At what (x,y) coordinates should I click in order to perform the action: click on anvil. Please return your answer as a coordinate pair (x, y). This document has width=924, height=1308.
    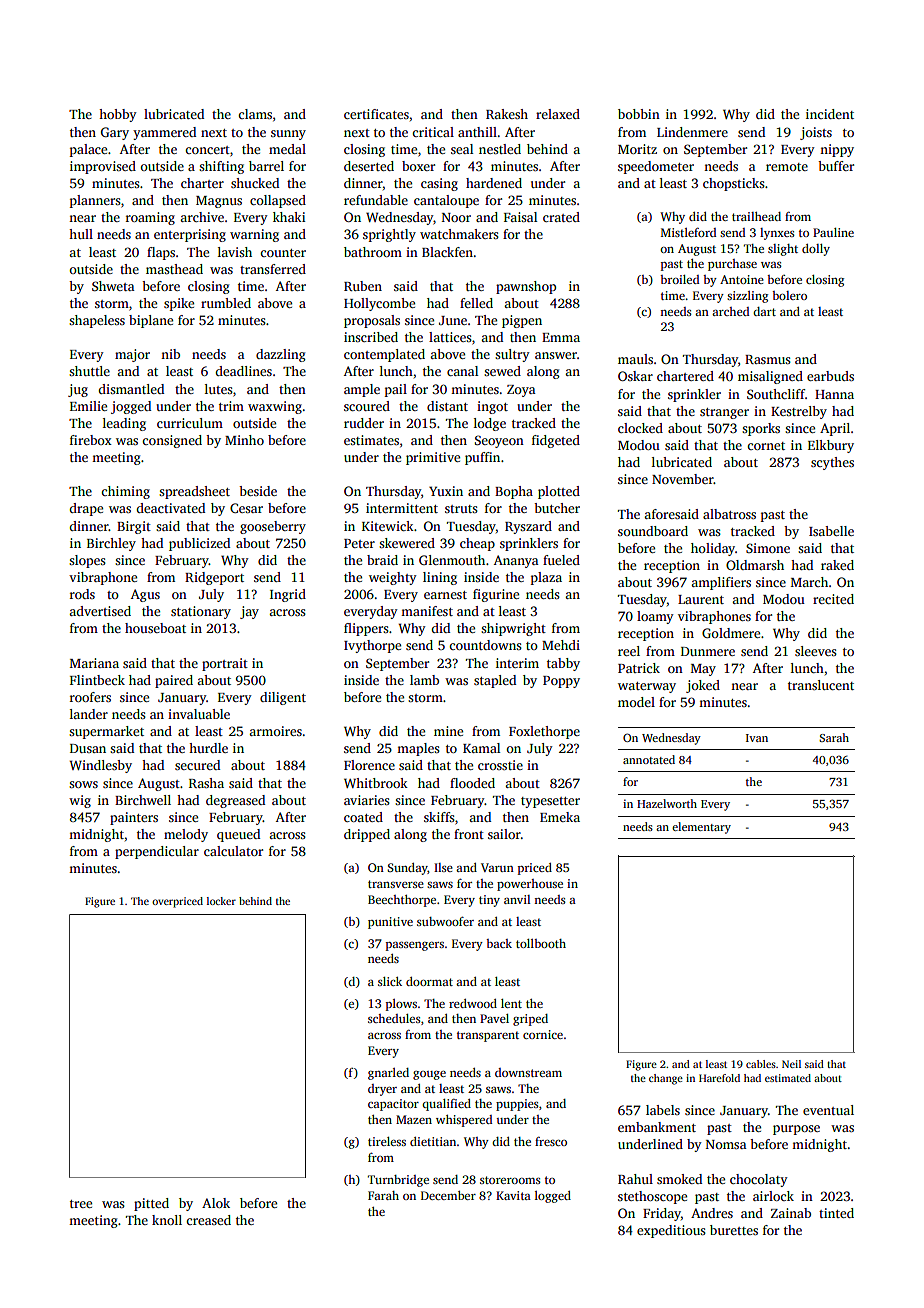
    Looking at the image, I should click on (517, 899).
